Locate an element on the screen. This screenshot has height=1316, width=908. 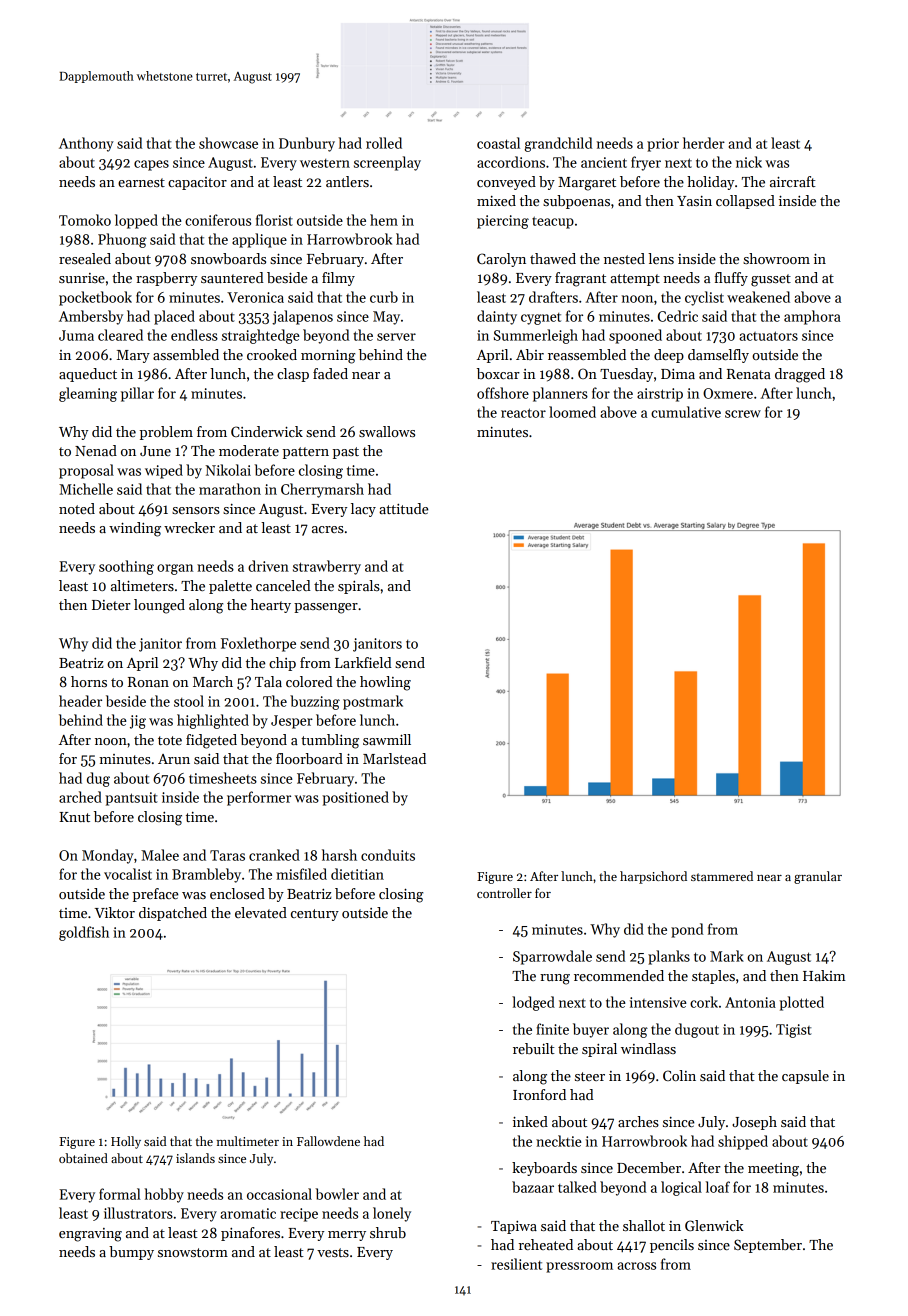
Cinderwick is located at coordinates (267, 431).
